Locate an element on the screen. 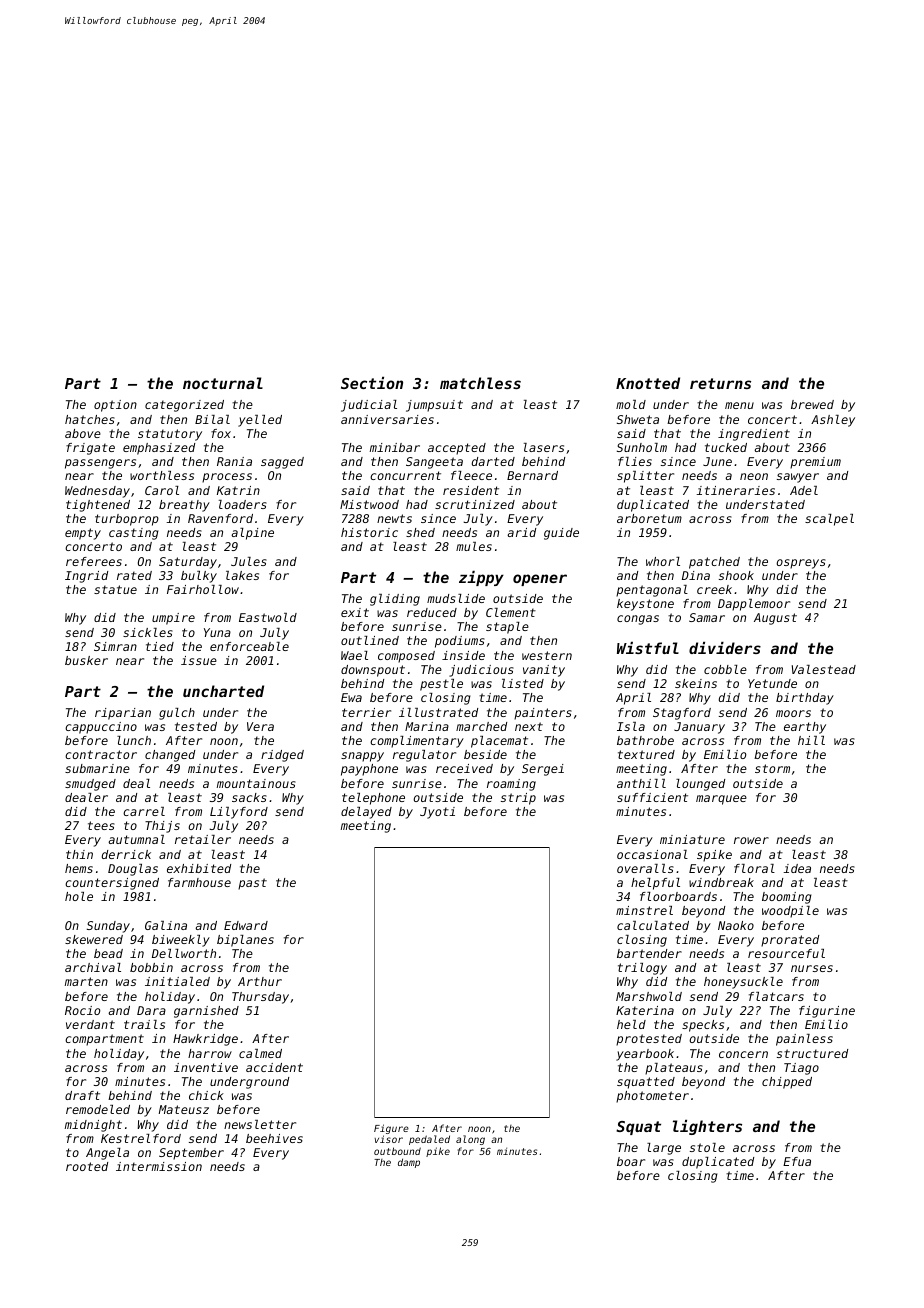 Image resolution: width=924 pixels, height=1308 pixels. opener is located at coordinates (540, 580).
